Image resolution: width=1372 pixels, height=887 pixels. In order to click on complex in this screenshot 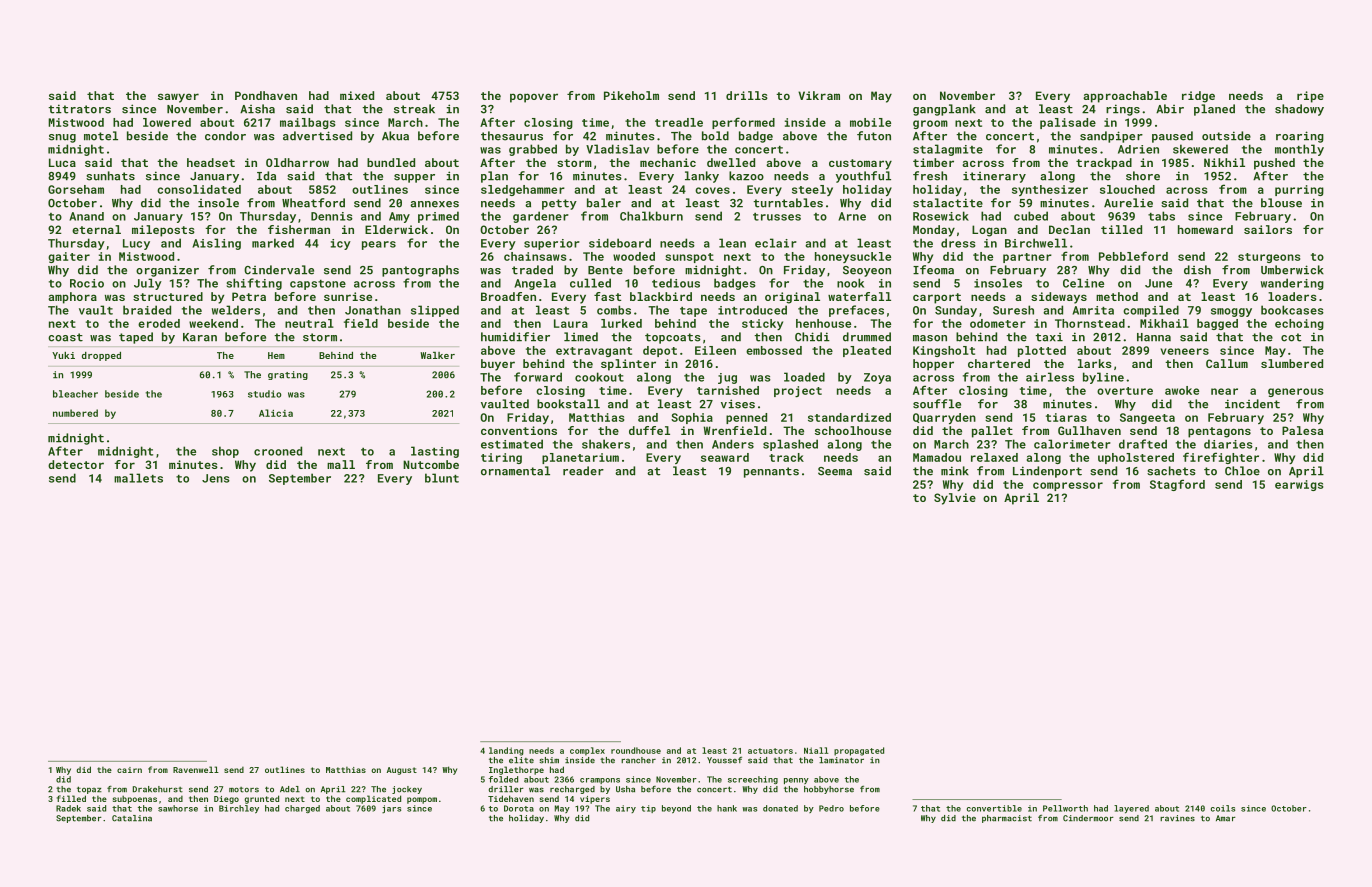, I will do `click(587, 751)`.
